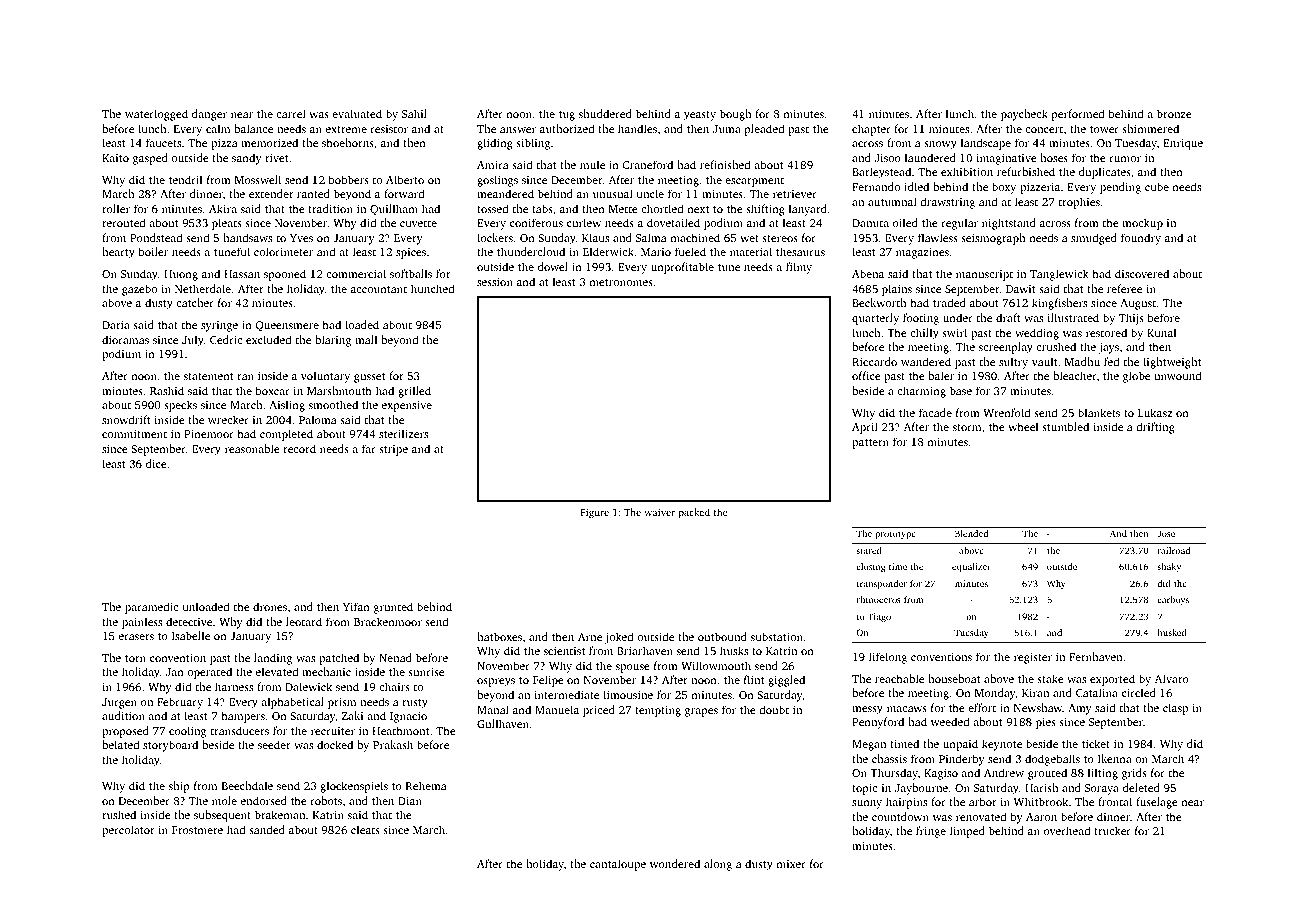 Image resolution: width=1308 pixels, height=924 pixels. Describe the element at coordinates (780, 238) in the image. I see `stereos` at that location.
